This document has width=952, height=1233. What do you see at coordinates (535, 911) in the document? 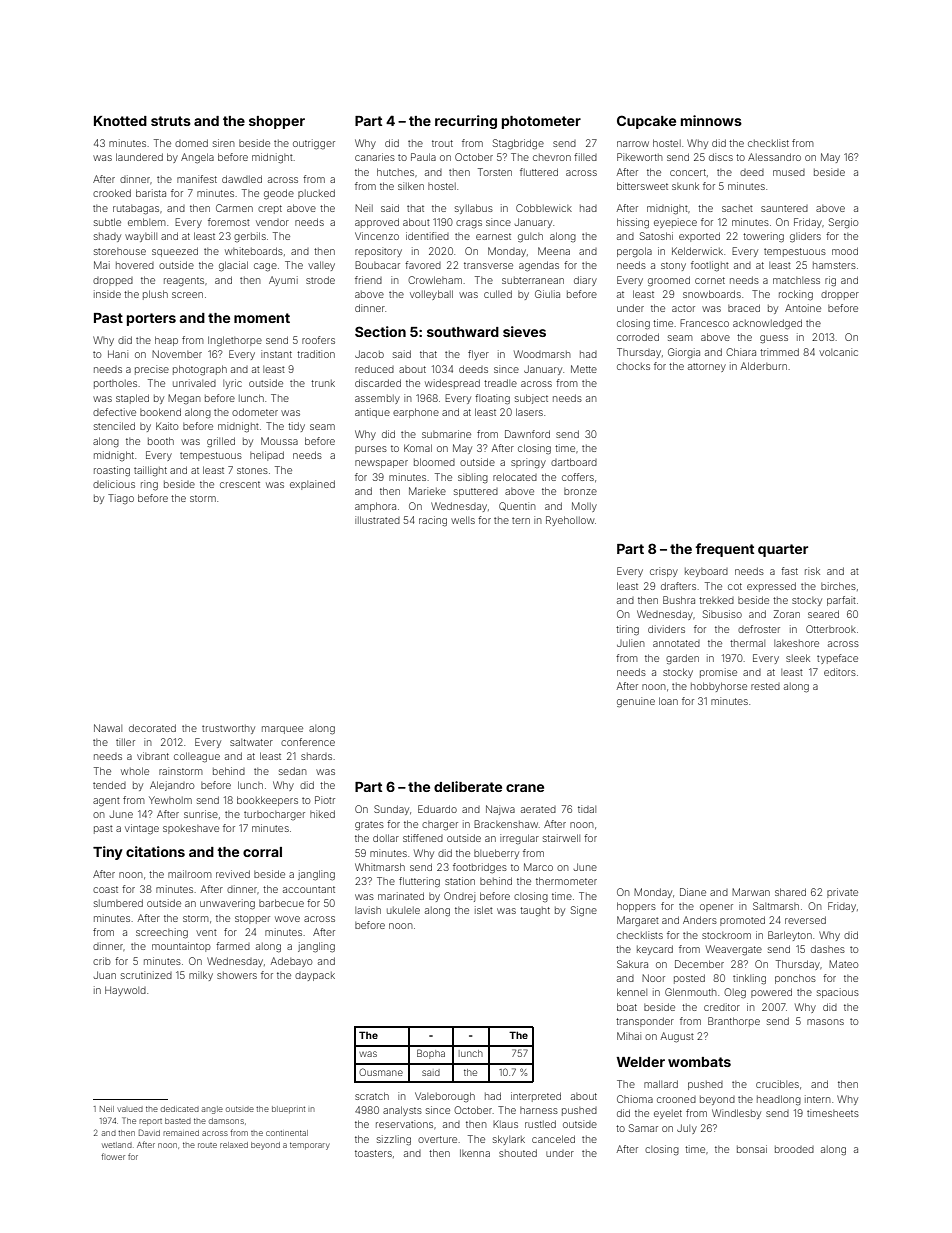
I see `taught` at bounding box center [535, 911].
